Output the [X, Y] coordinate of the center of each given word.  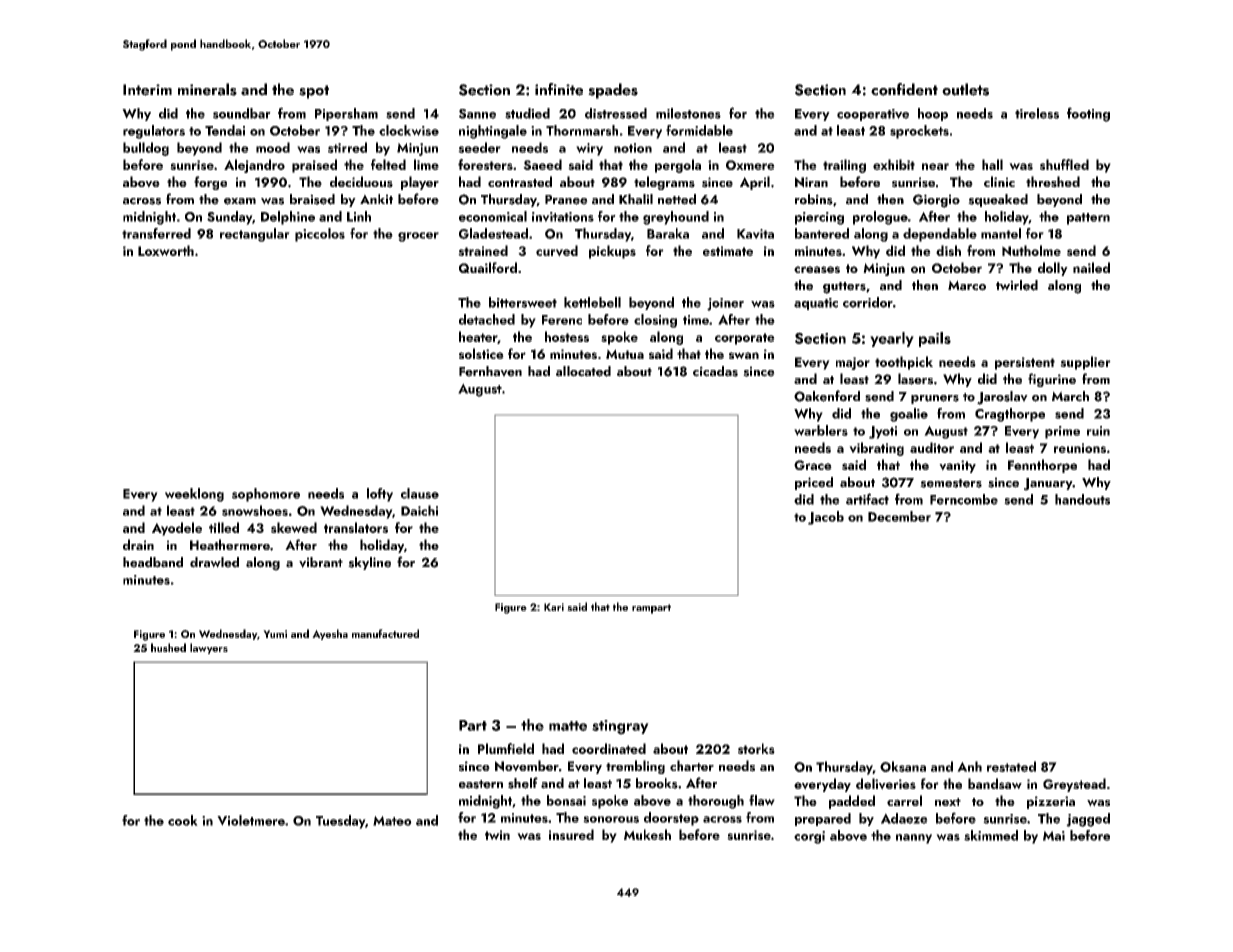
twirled [1017, 285]
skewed [294, 527]
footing [1088, 114]
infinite [559, 89]
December [899, 516]
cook [183, 820]
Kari [554, 607]
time [696, 320]
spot [314, 92]
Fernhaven [490, 371]
